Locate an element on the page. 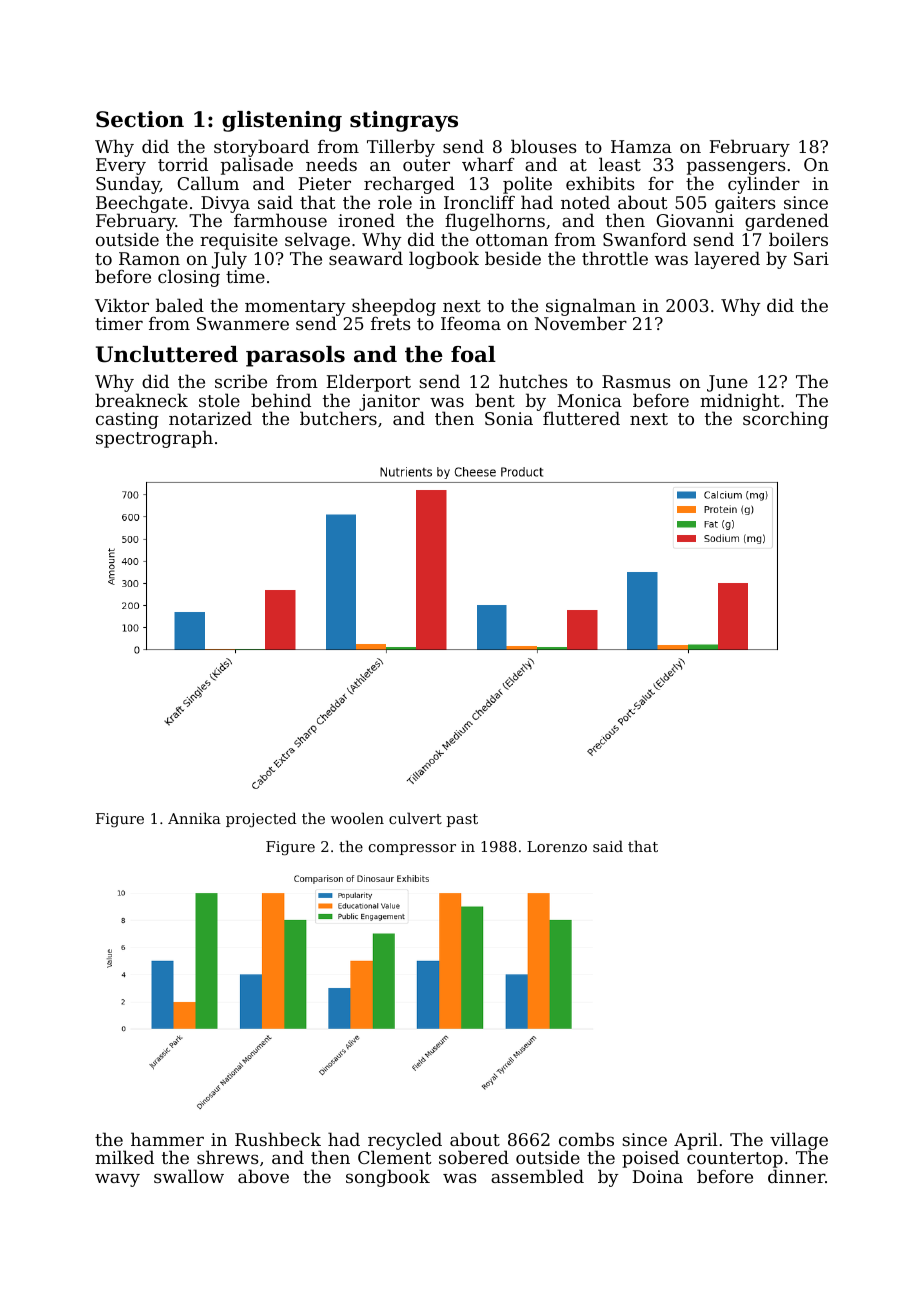  Annika is located at coordinates (194, 818).
